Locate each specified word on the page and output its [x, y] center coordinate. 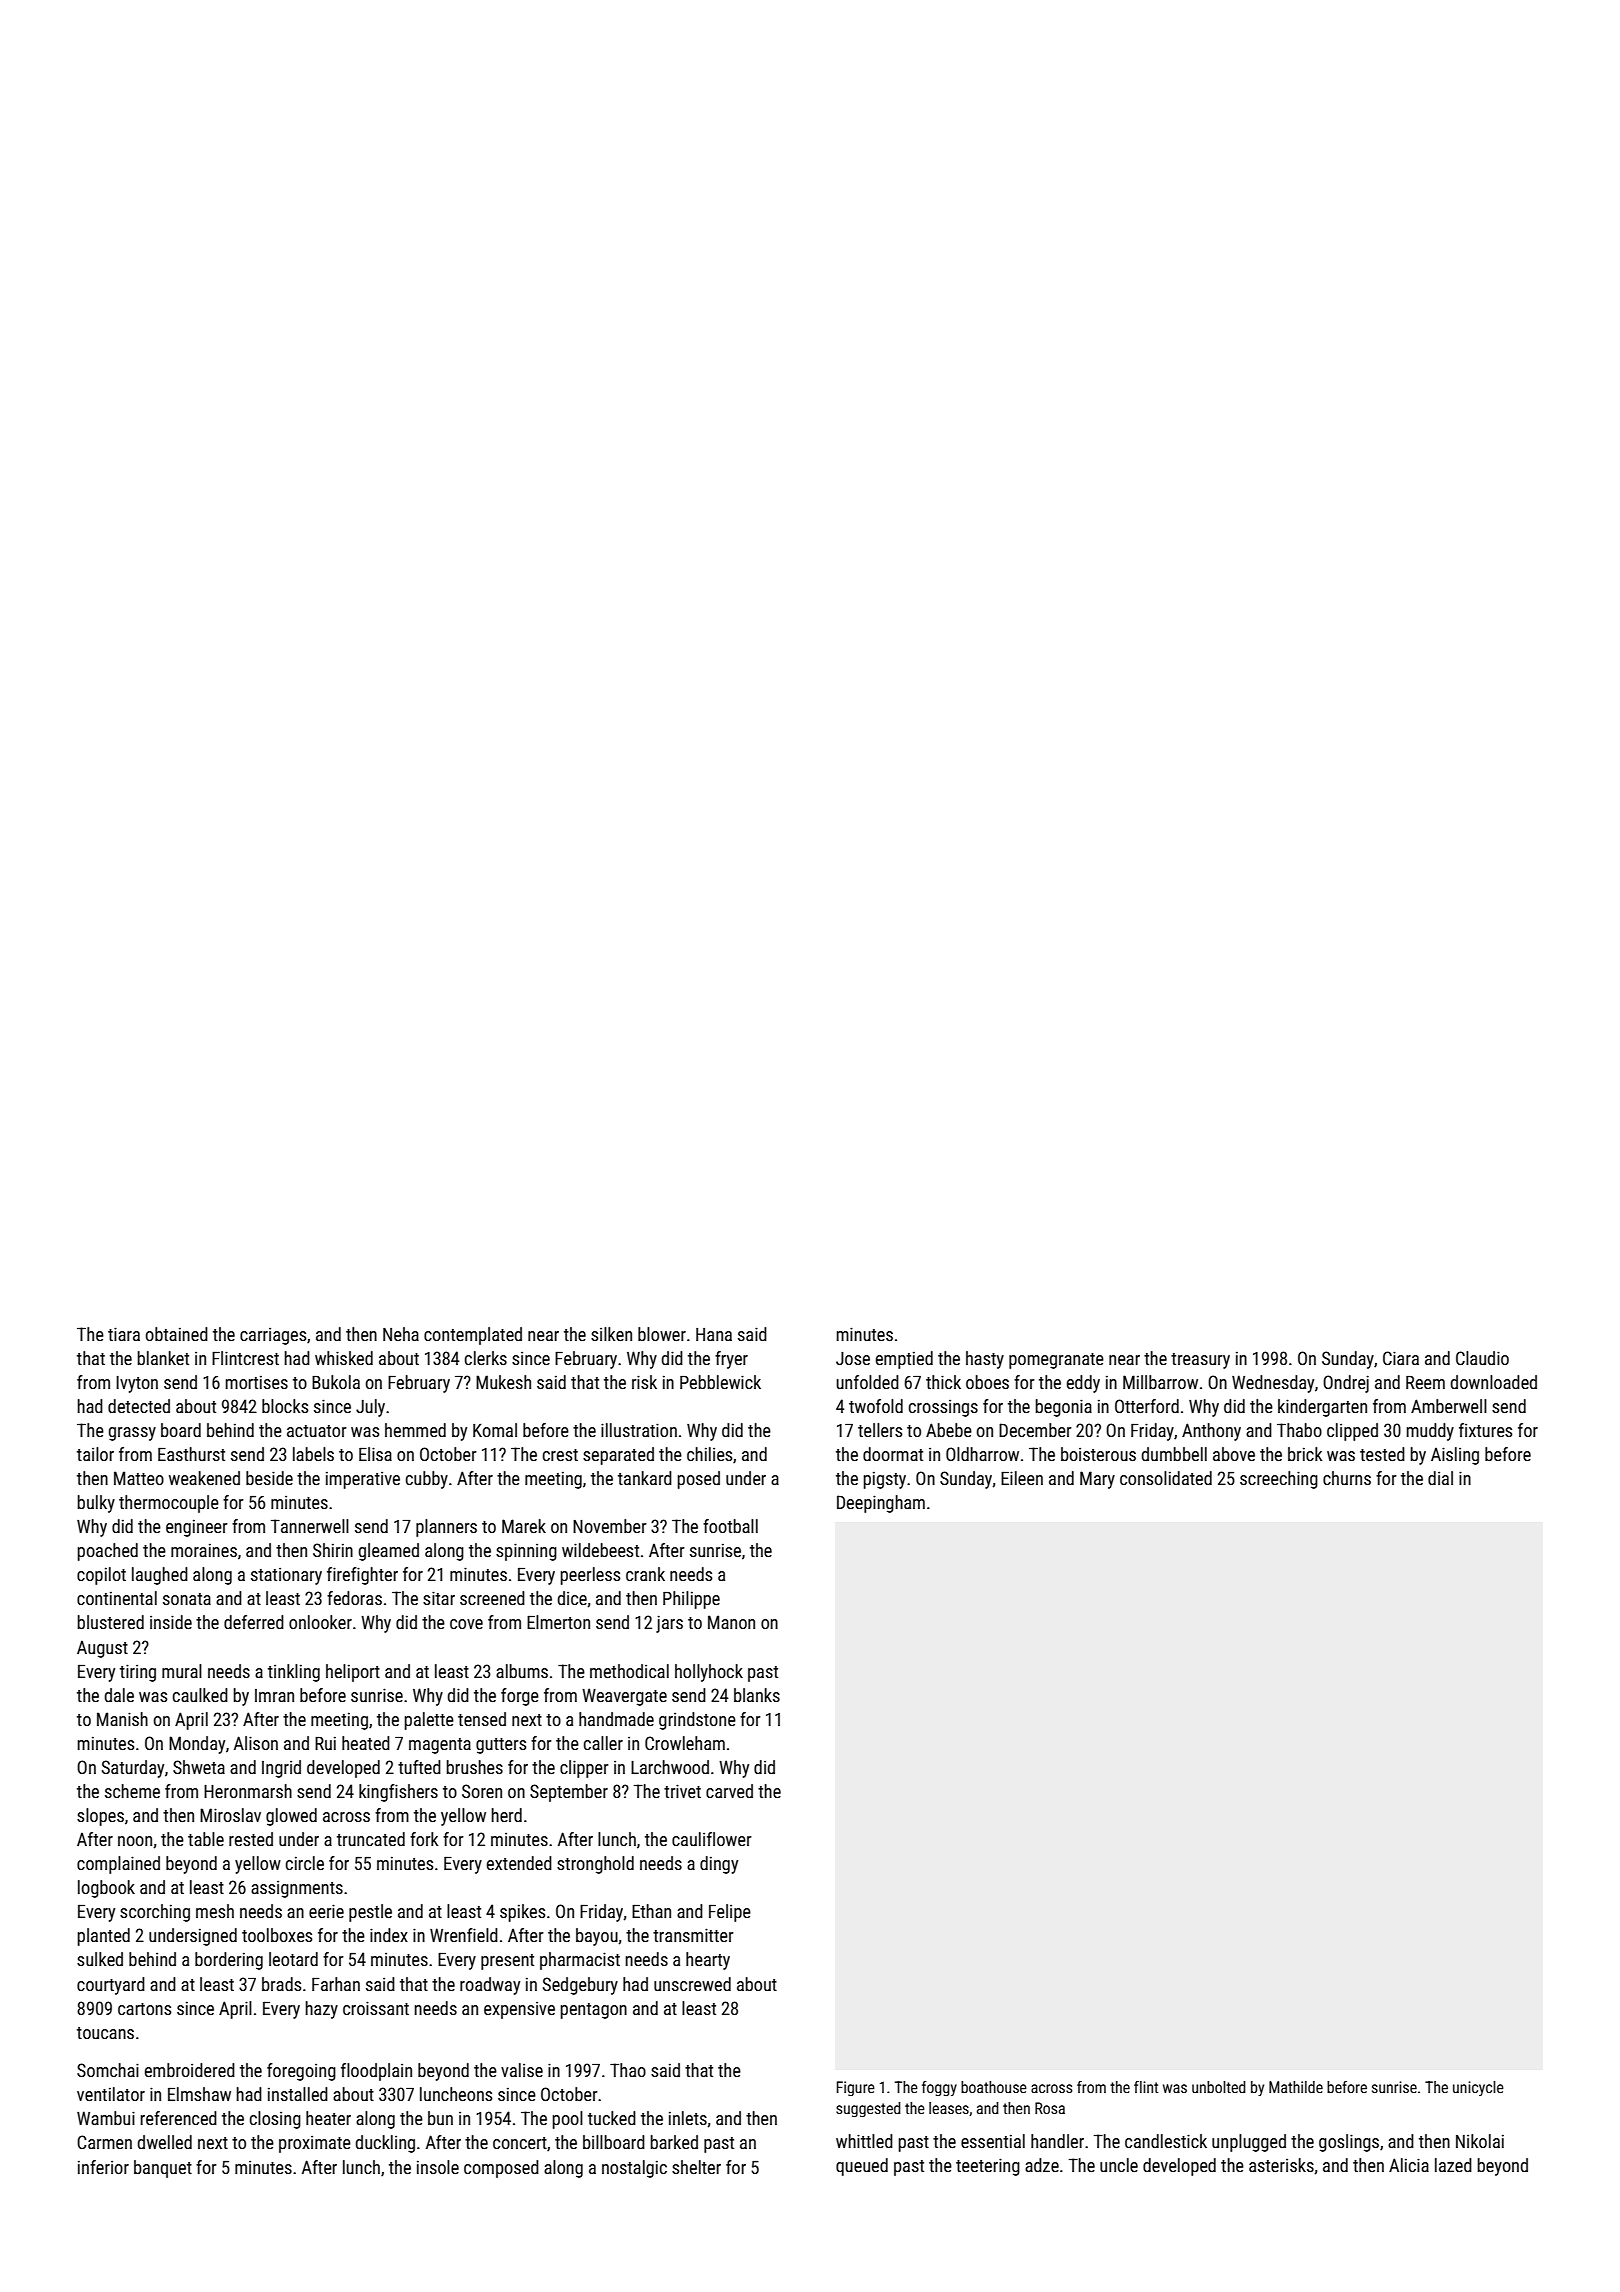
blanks [757, 1695]
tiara [124, 1334]
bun [440, 2118]
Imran [274, 1695]
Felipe [730, 1913]
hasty [985, 1360]
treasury [1200, 1361]
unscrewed [692, 1984]
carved [729, 1791]
